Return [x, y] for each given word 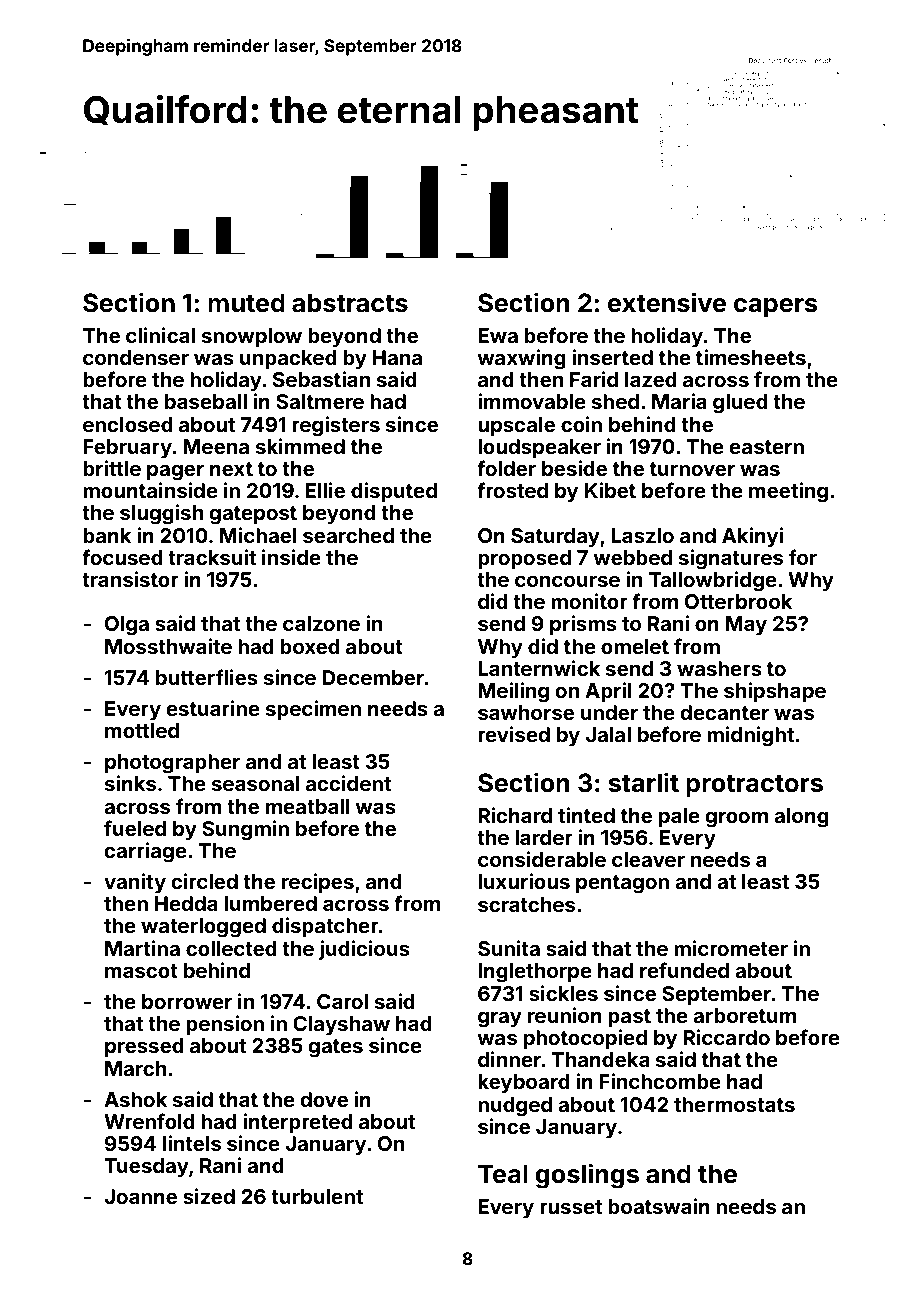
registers [336, 426]
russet [571, 1207]
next [231, 469]
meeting [788, 492]
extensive [667, 302]
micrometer [731, 948]
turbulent [317, 1196]
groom [736, 819]
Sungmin [245, 830]
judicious [364, 950]
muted [246, 303]
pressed [144, 1047]
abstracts [350, 303]
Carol [342, 1001]
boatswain [659, 1206]
